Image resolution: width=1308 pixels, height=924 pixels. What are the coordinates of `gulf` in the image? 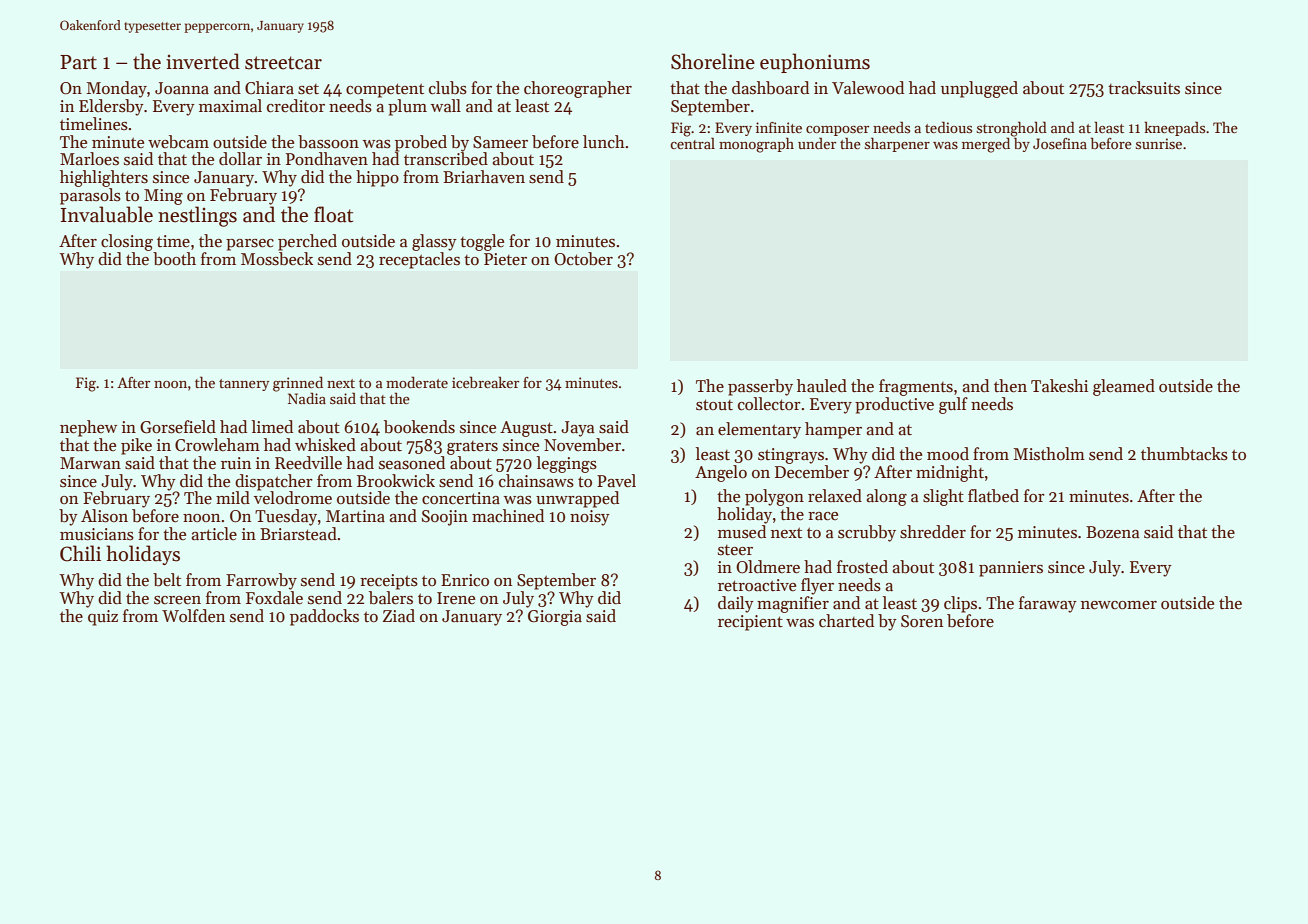 It's located at (953, 405).
